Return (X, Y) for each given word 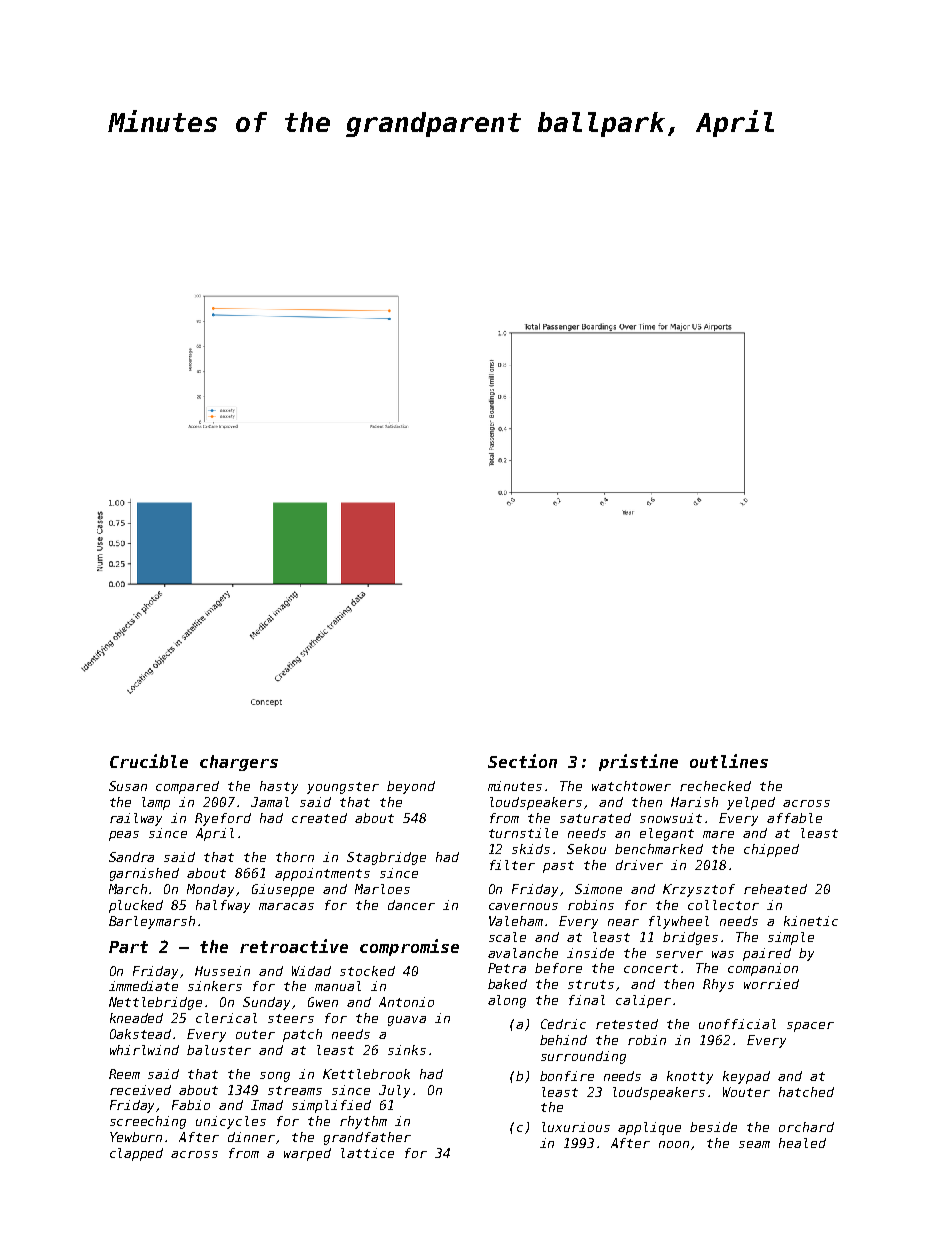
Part (128, 947)
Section (522, 761)
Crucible (149, 761)
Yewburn (136, 1137)
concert (651, 968)
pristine (638, 762)
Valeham (516, 921)
